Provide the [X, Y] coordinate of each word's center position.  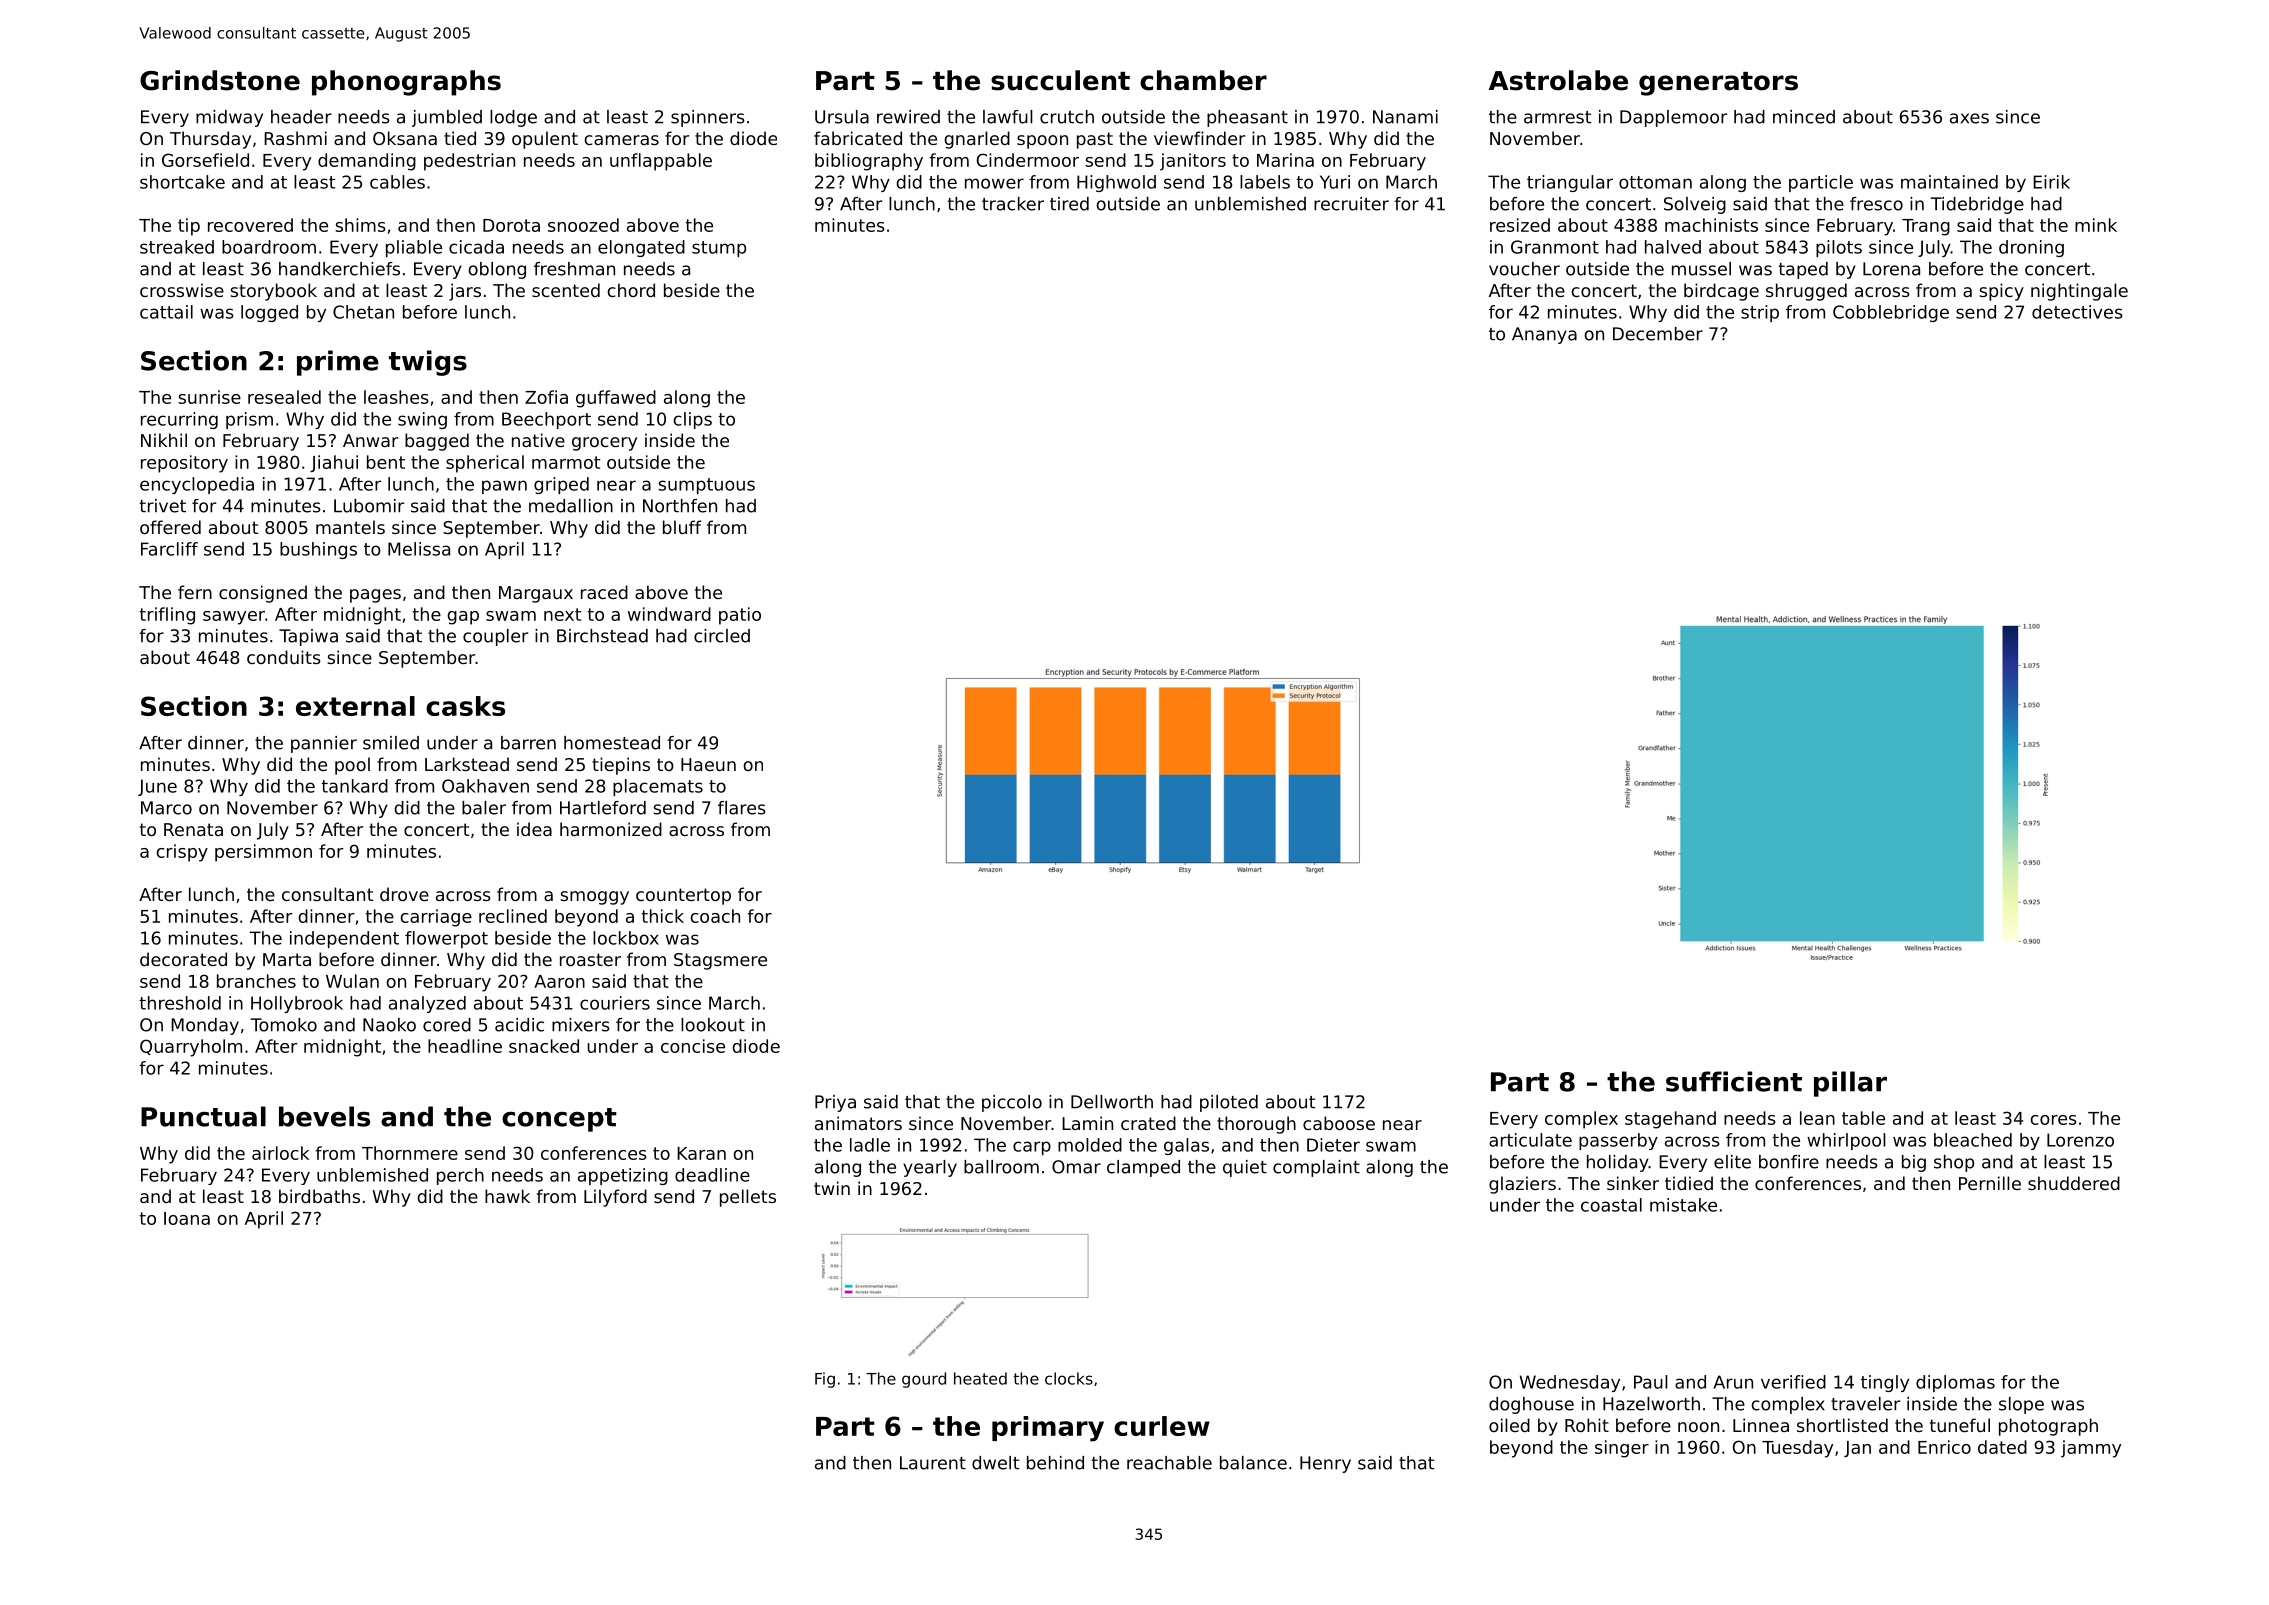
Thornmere [410, 1153]
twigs [428, 363]
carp [1032, 1148]
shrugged [1806, 292]
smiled [391, 743]
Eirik [2051, 182]
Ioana [187, 1218]
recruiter [1351, 204]
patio [740, 616]
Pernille [1990, 1183]
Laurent [933, 1463]
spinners [708, 118]
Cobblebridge [1891, 313]
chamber [1203, 80]
